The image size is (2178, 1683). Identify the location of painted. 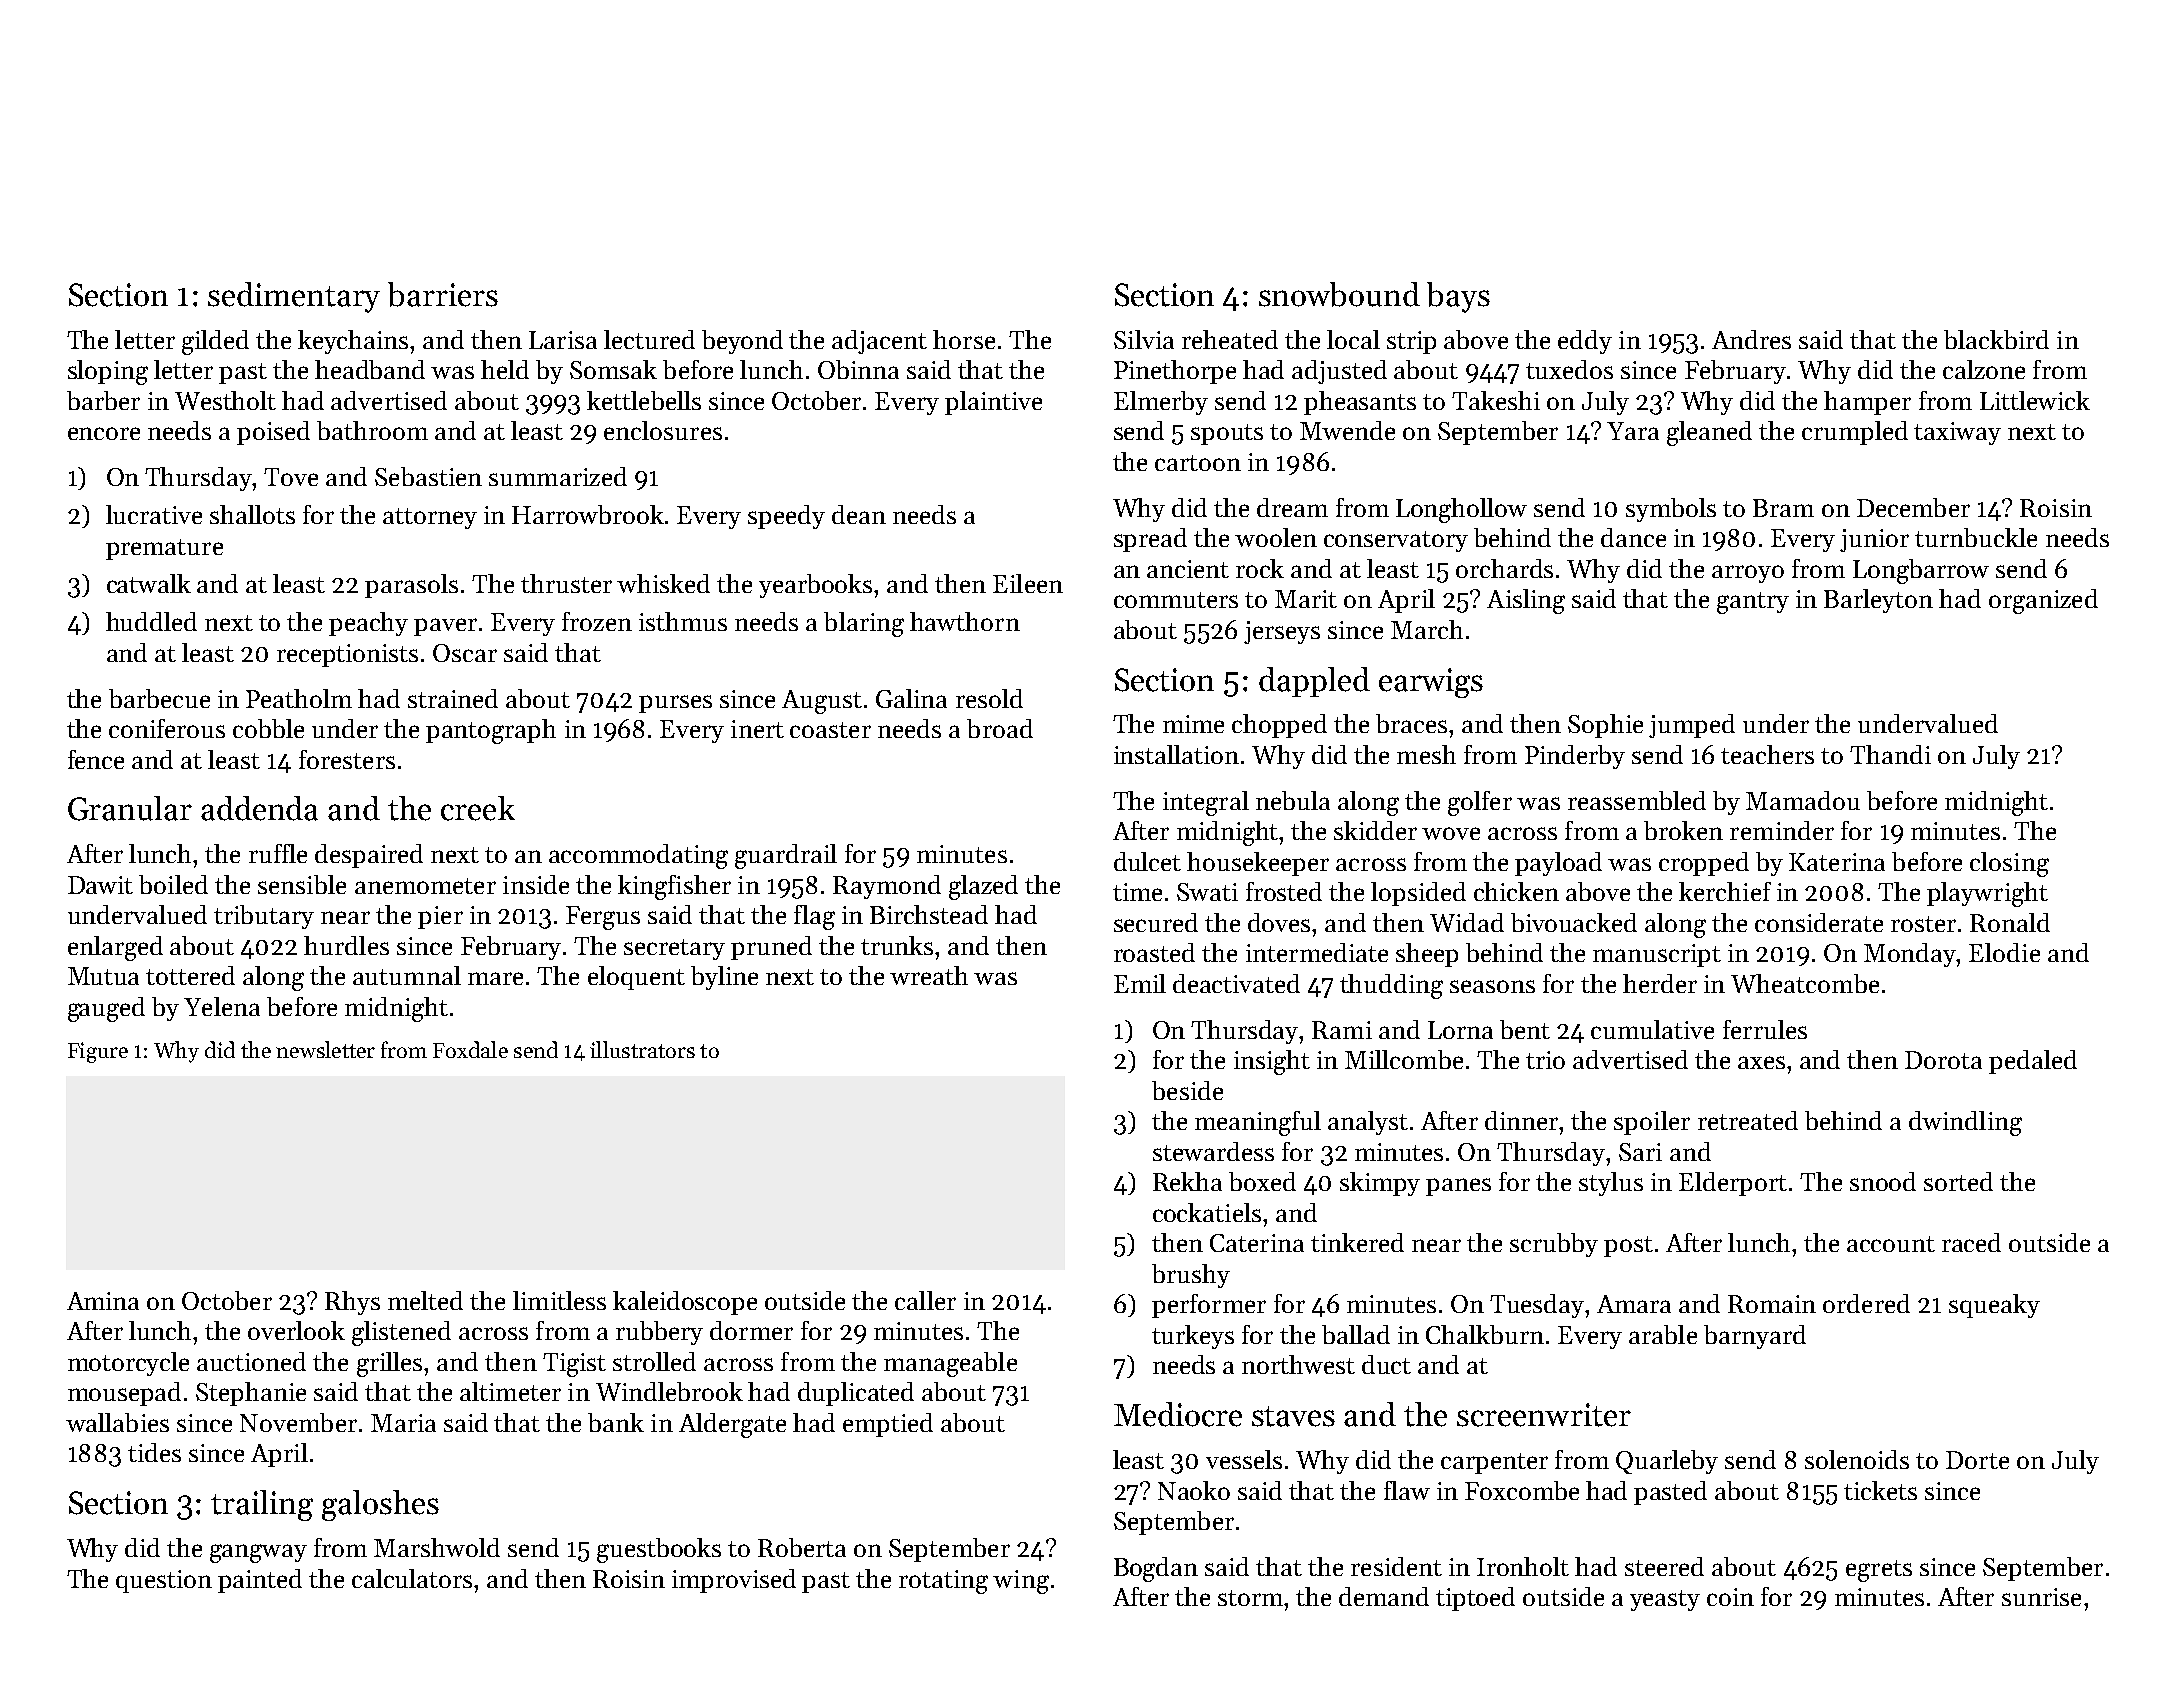
(260, 1581).
